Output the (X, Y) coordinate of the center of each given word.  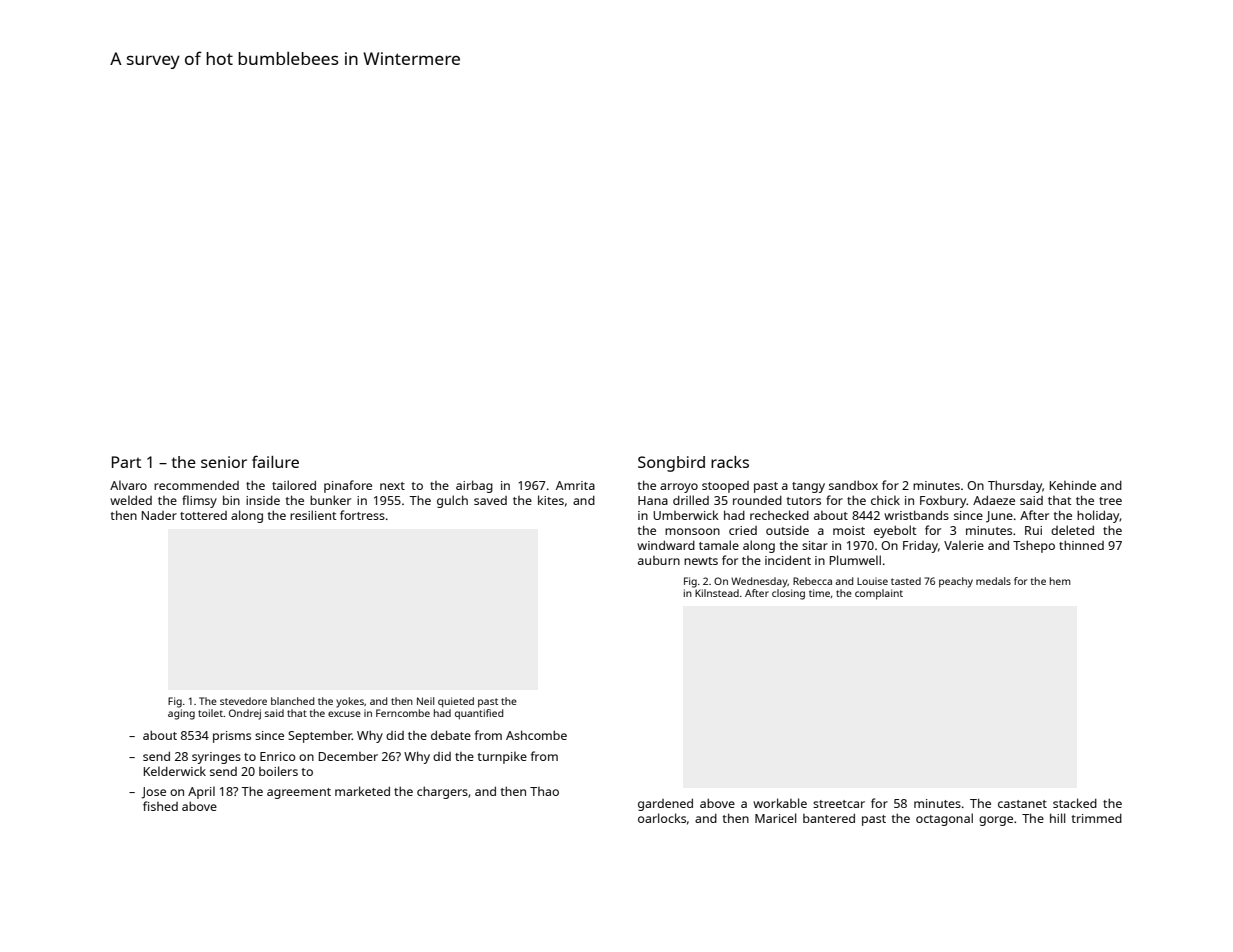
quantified (479, 714)
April (201, 792)
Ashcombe (536, 735)
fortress (362, 515)
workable (780, 803)
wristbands (916, 515)
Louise (872, 581)
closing (788, 594)
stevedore (243, 701)
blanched (292, 701)
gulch (452, 501)
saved (490, 500)
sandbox (853, 485)
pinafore (348, 486)
